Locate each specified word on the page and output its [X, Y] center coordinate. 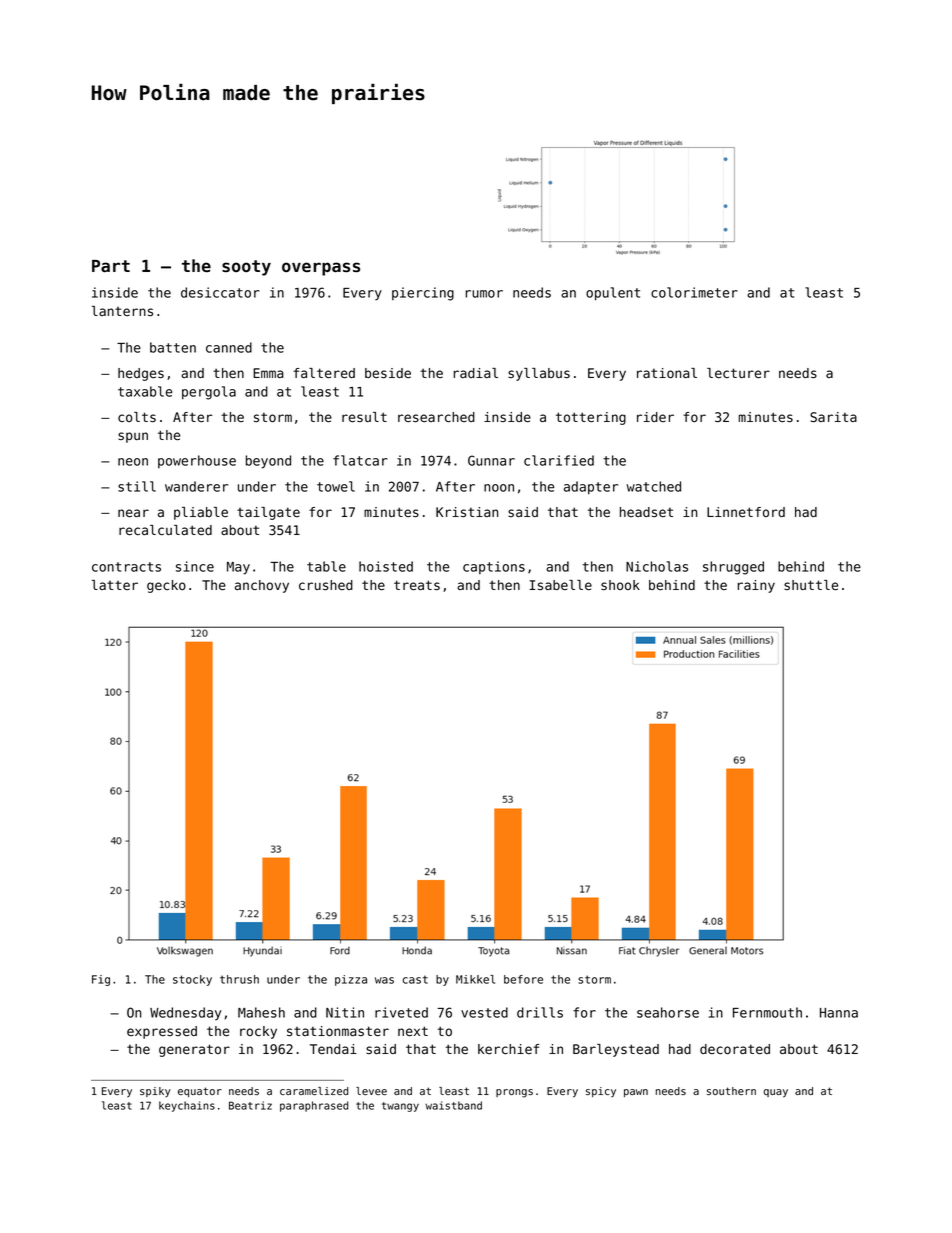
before [523, 979]
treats [417, 585]
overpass [321, 269]
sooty [246, 268]
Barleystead [616, 1050]
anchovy [262, 586]
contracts [126, 567]
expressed [162, 1032]
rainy [756, 586]
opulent [613, 294]
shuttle [811, 585]
